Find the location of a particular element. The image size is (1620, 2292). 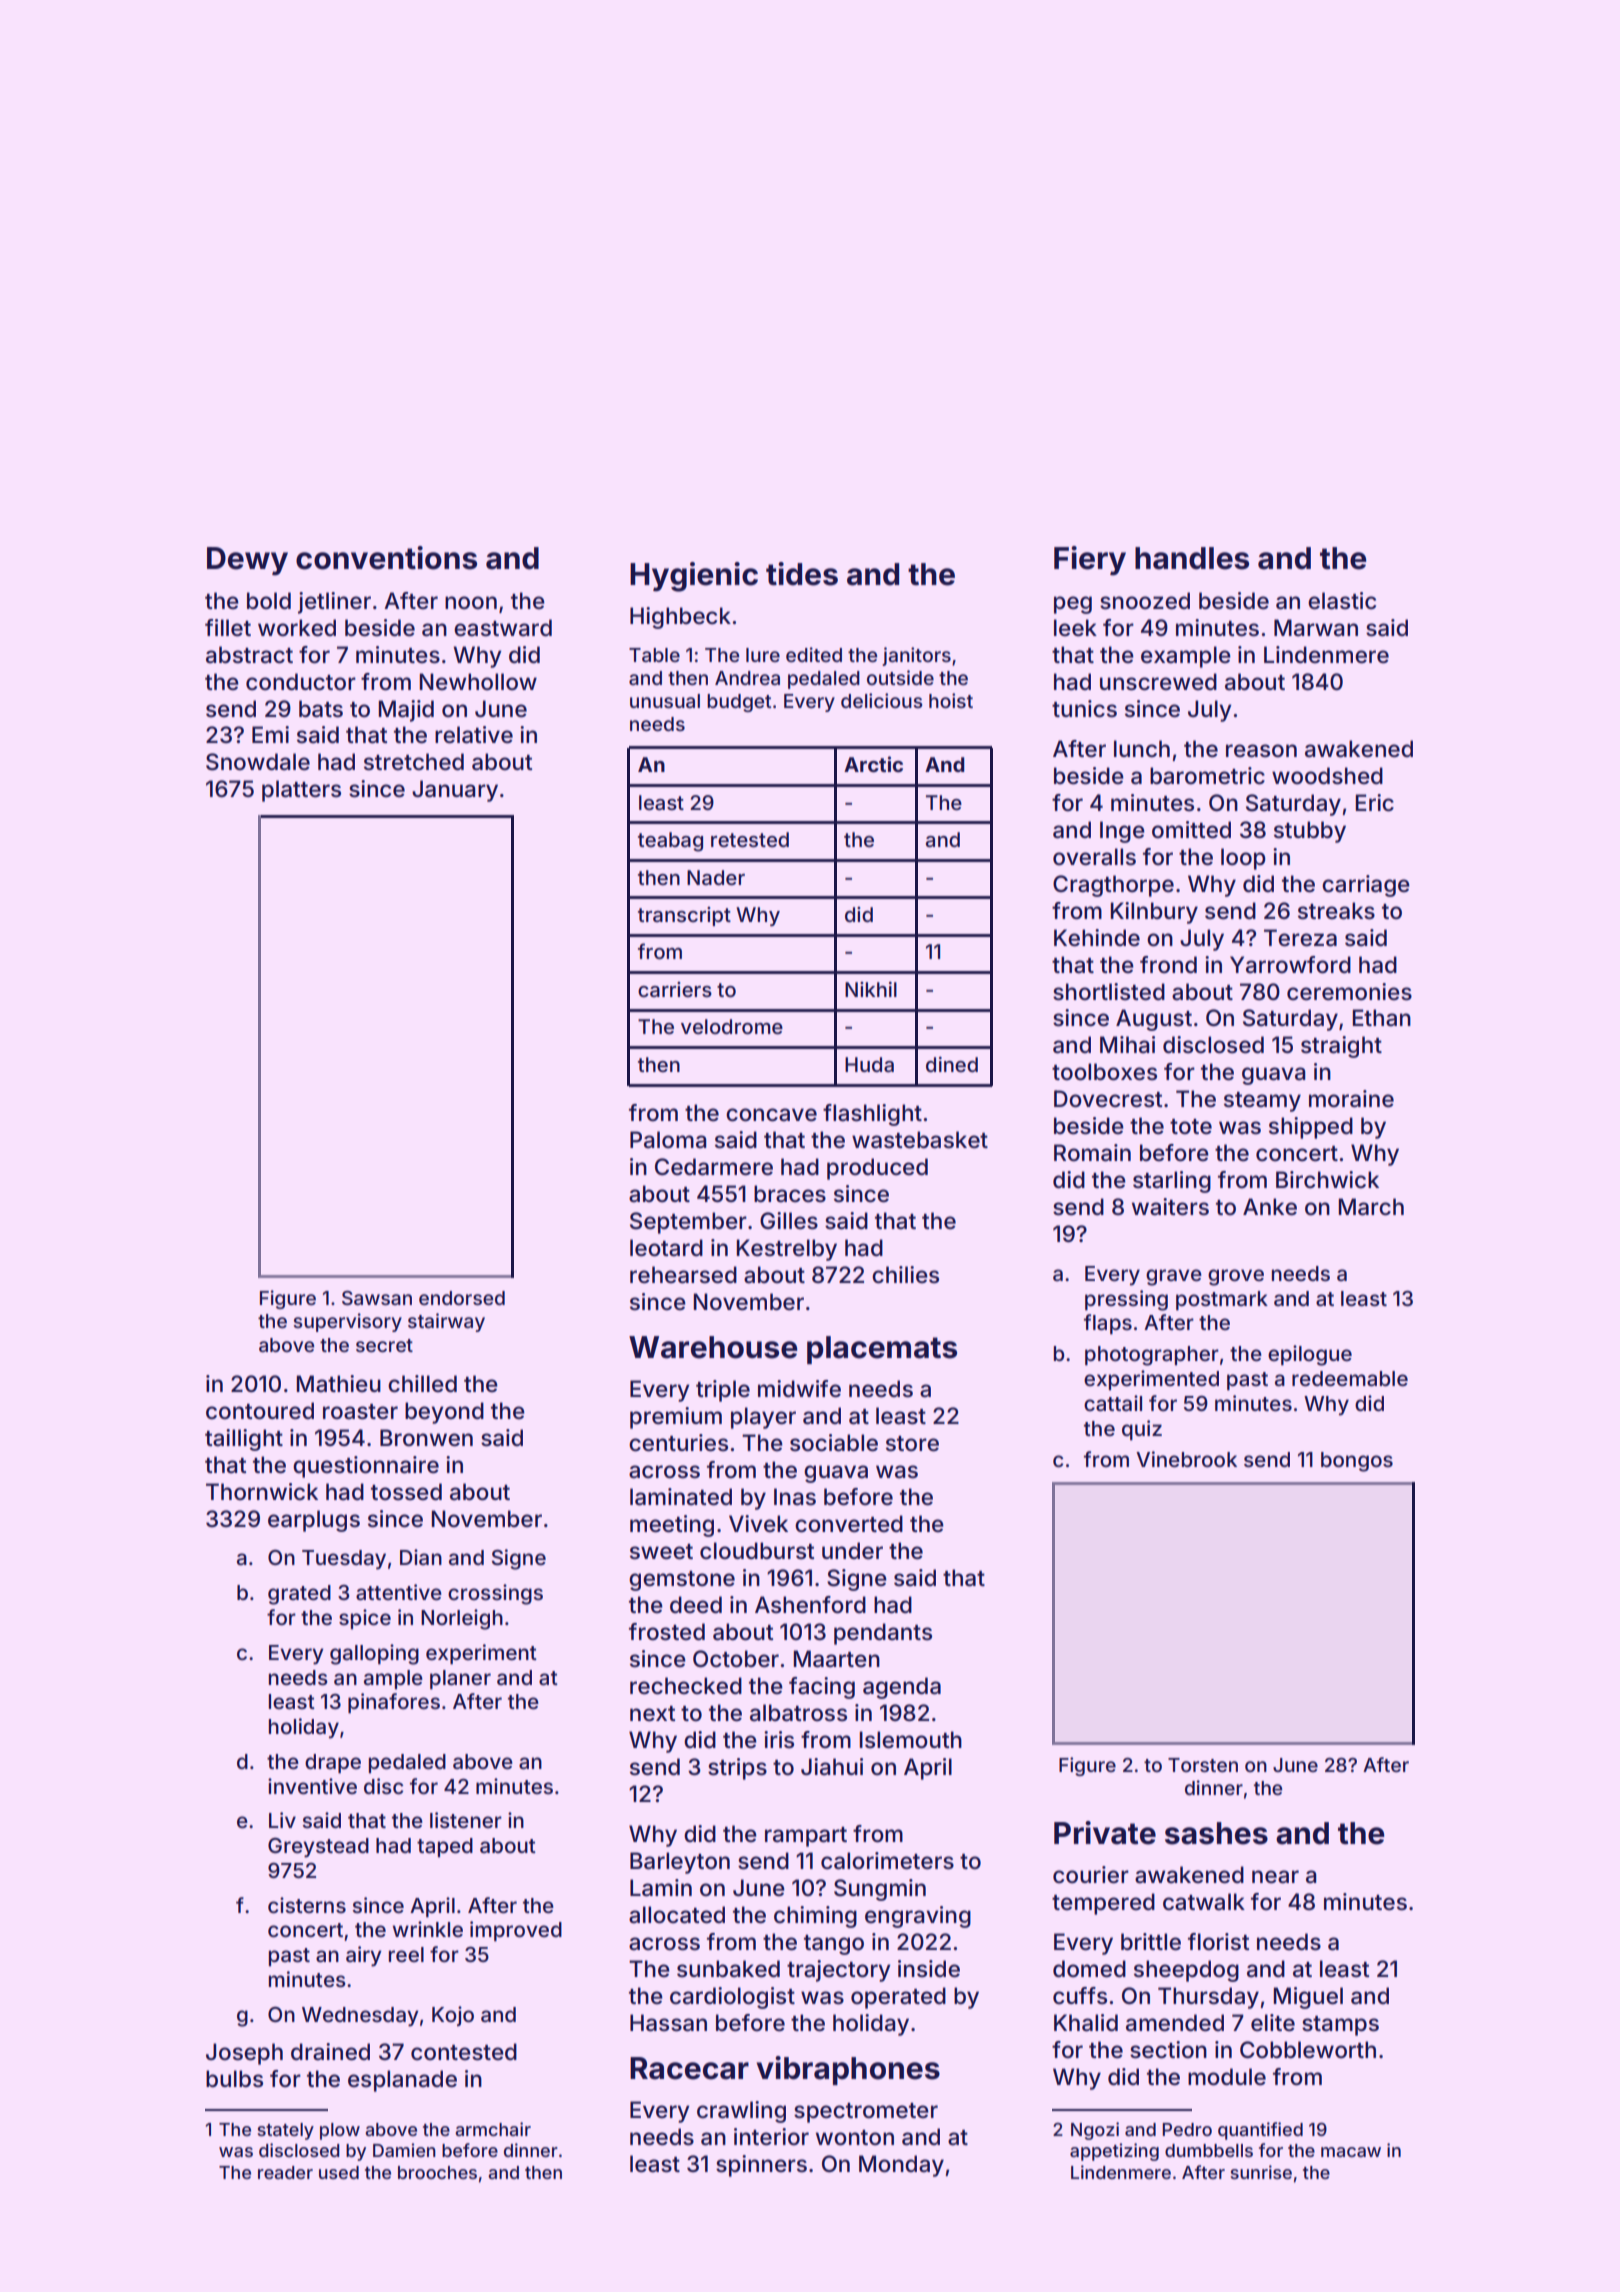

tides is located at coordinates (802, 574).
